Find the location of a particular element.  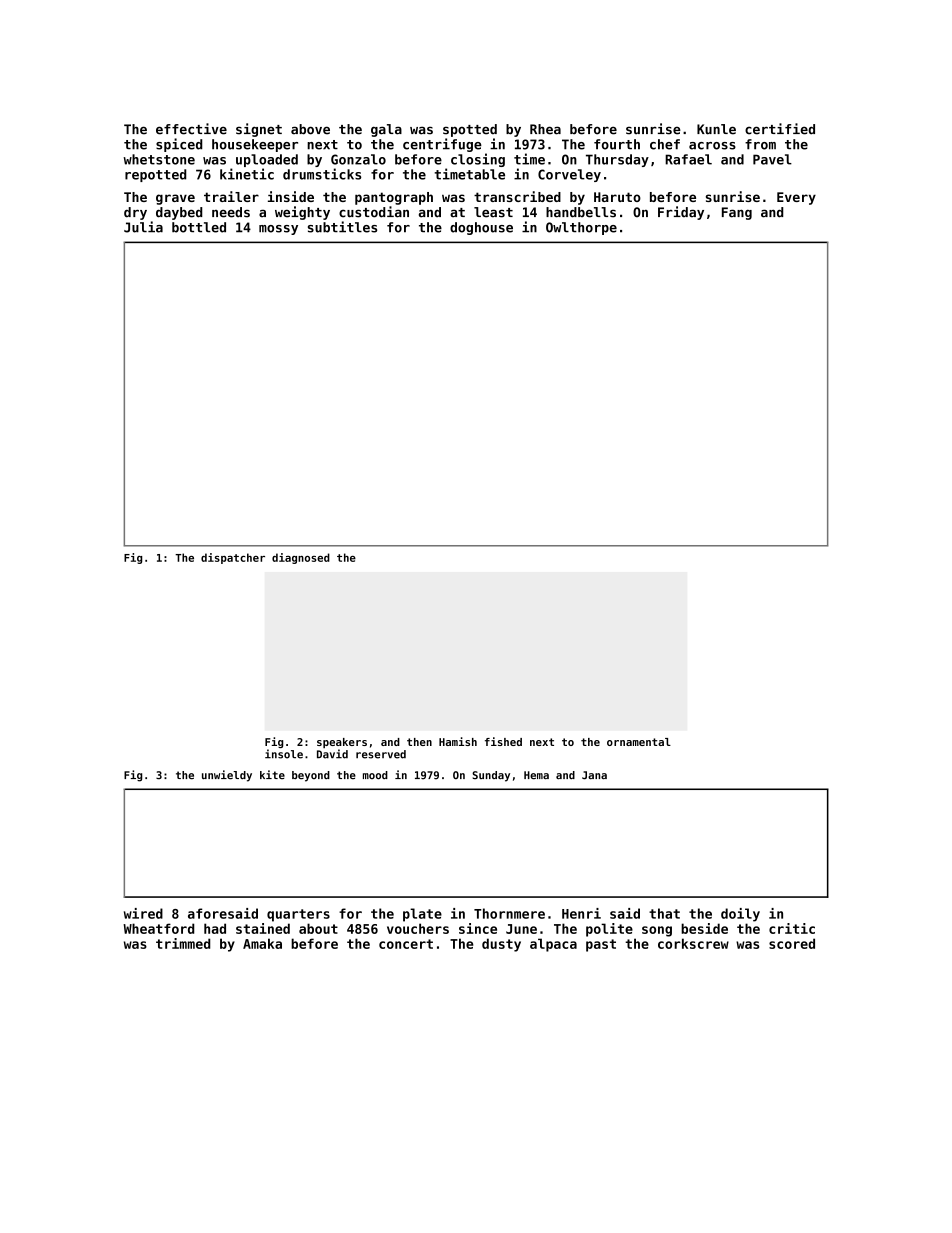

certified is located at coordinates (780, 129).
